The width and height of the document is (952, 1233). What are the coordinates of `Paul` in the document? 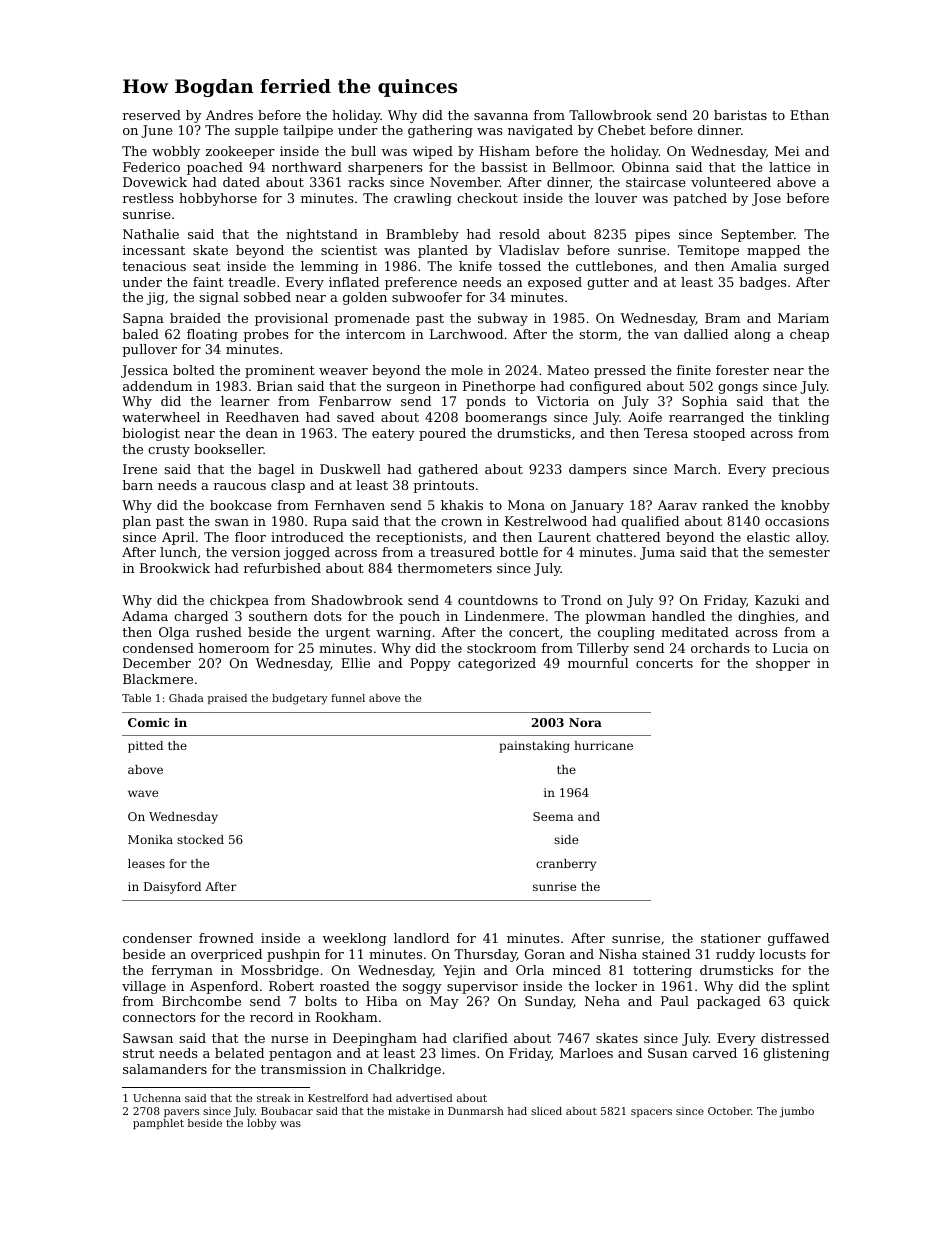 It's located at (675, 1001).
